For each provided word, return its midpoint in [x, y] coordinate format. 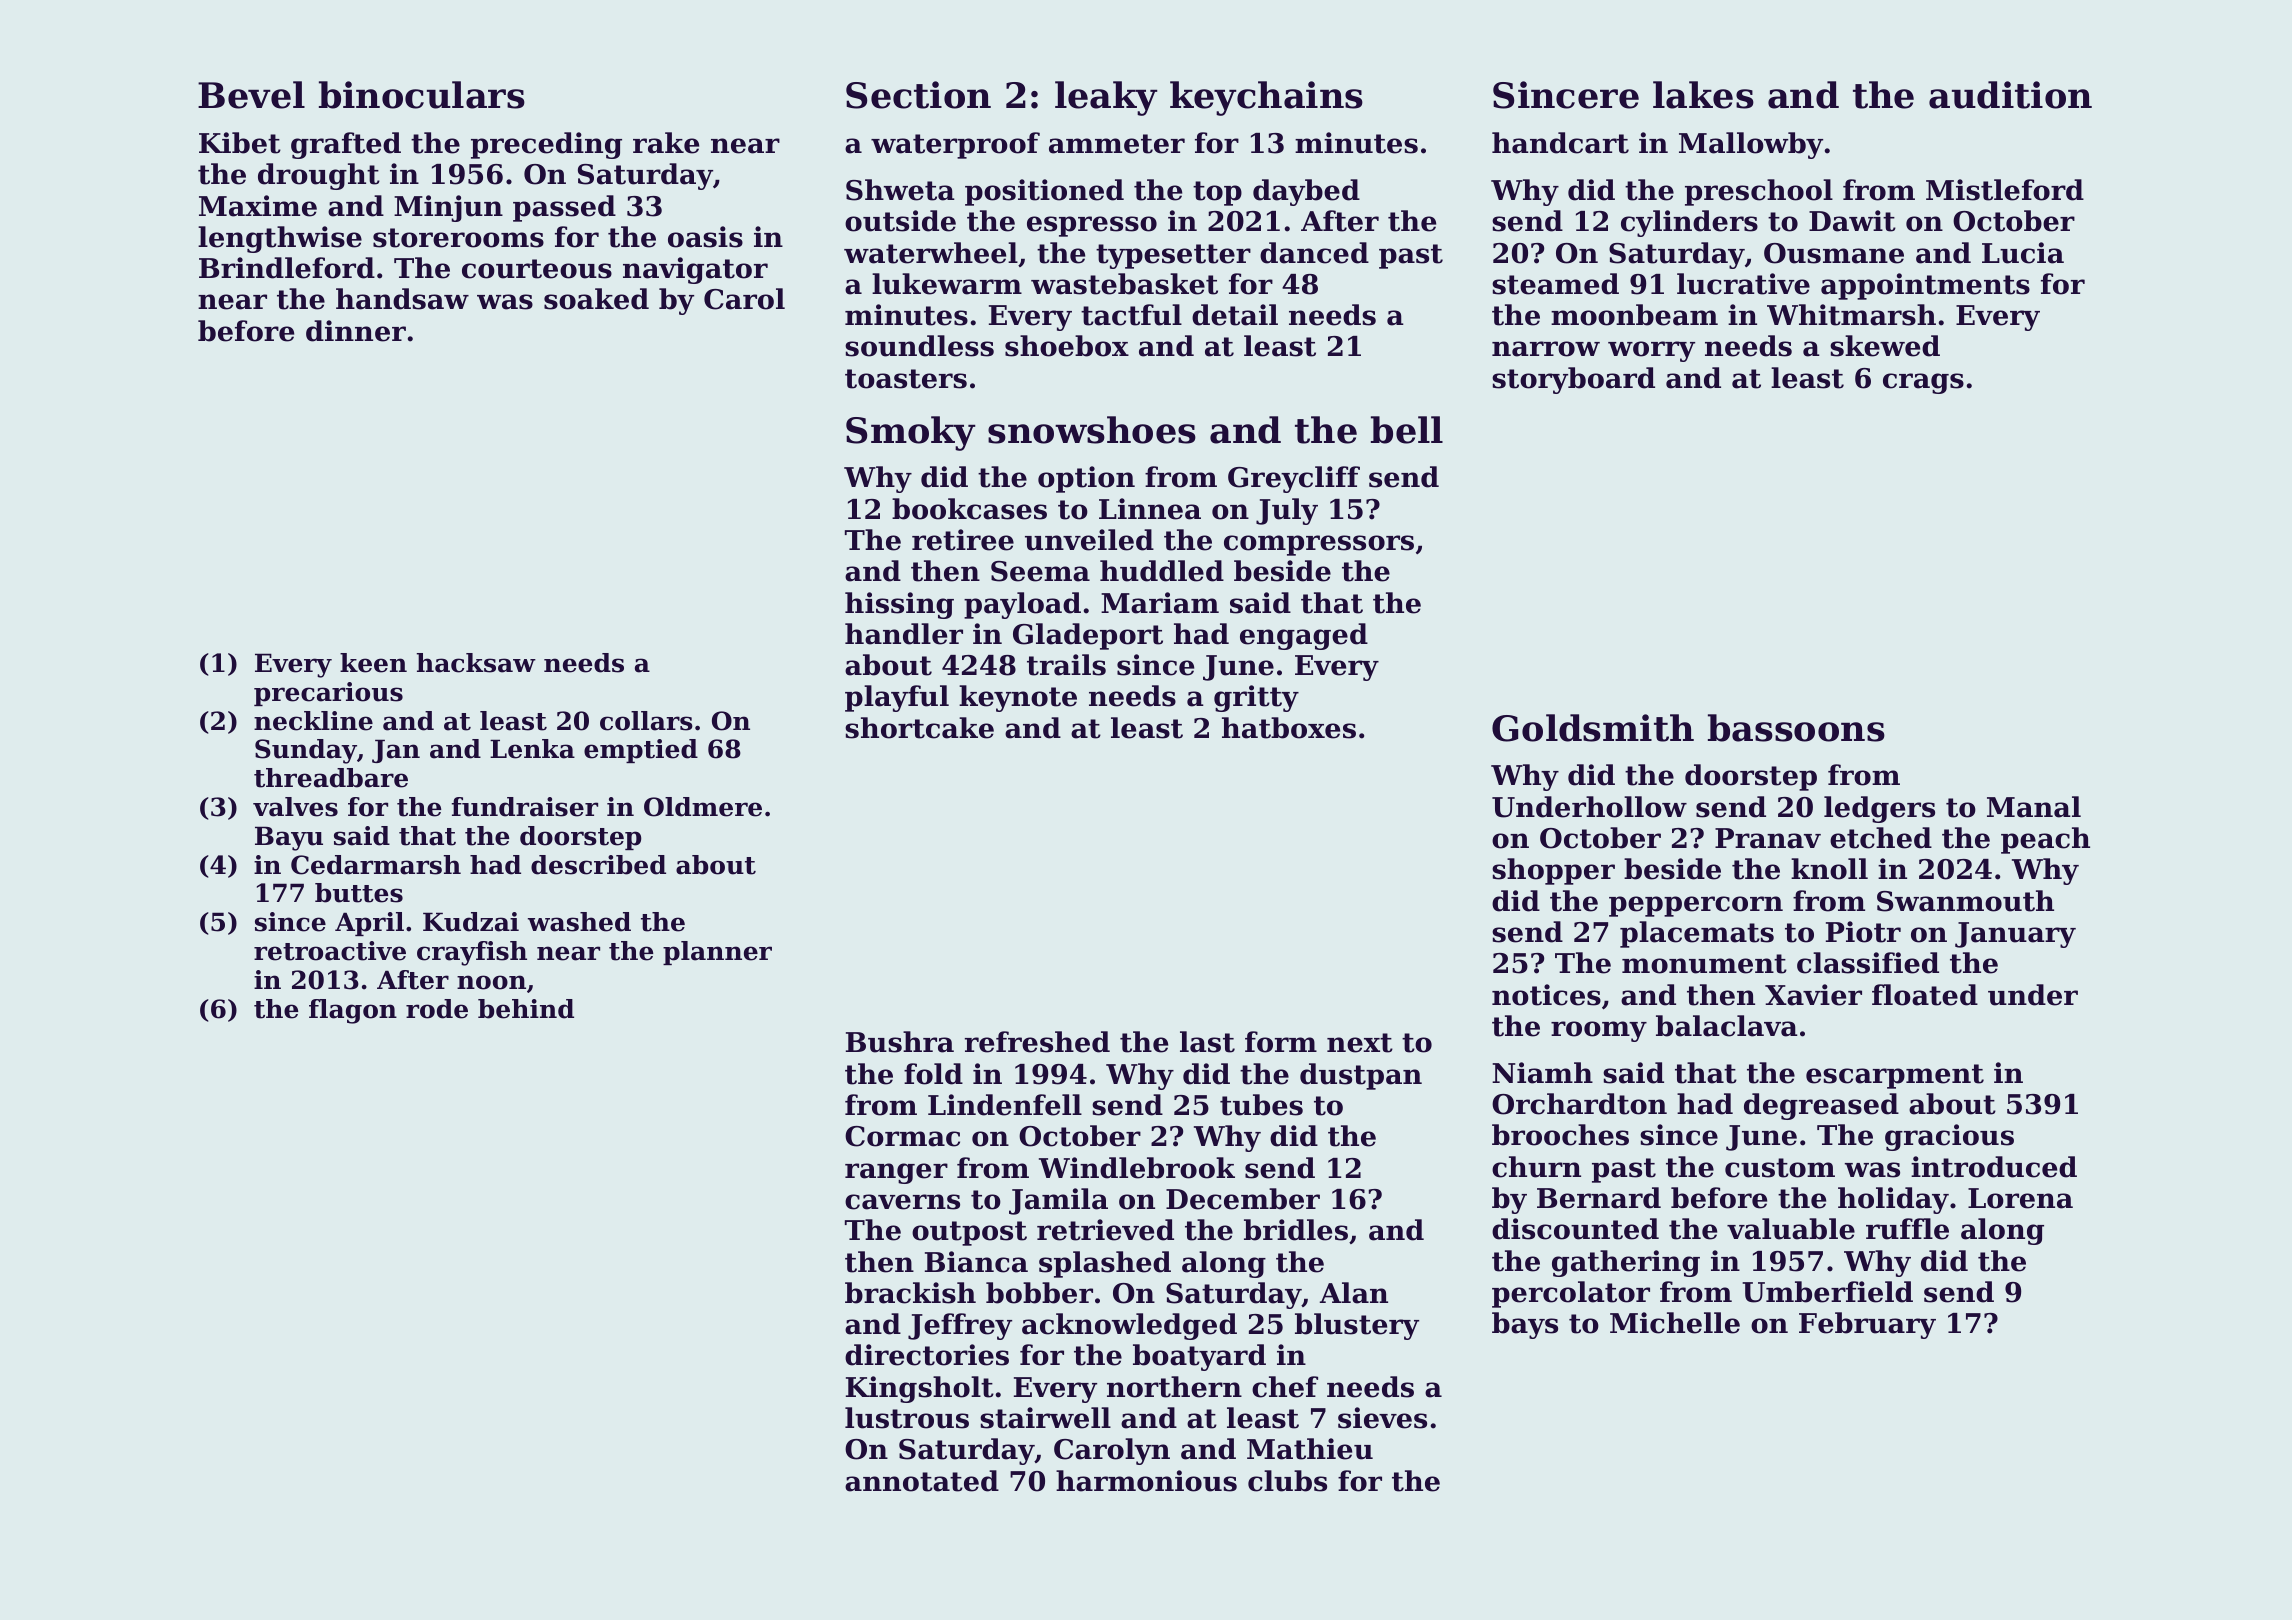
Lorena [2020, 1198]
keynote [1018, 698]
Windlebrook [1137, 1168]
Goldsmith [1593, 728]
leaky [1106, 98]
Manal [2034, 807]
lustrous [907, 1418]
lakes [1703, 95]
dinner [356, 331]
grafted [346, 145]
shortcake [919, 728]
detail [1235, 315]
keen [373, 663]
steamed [1555, 284]
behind [526, 1009]
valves [295, 807]
